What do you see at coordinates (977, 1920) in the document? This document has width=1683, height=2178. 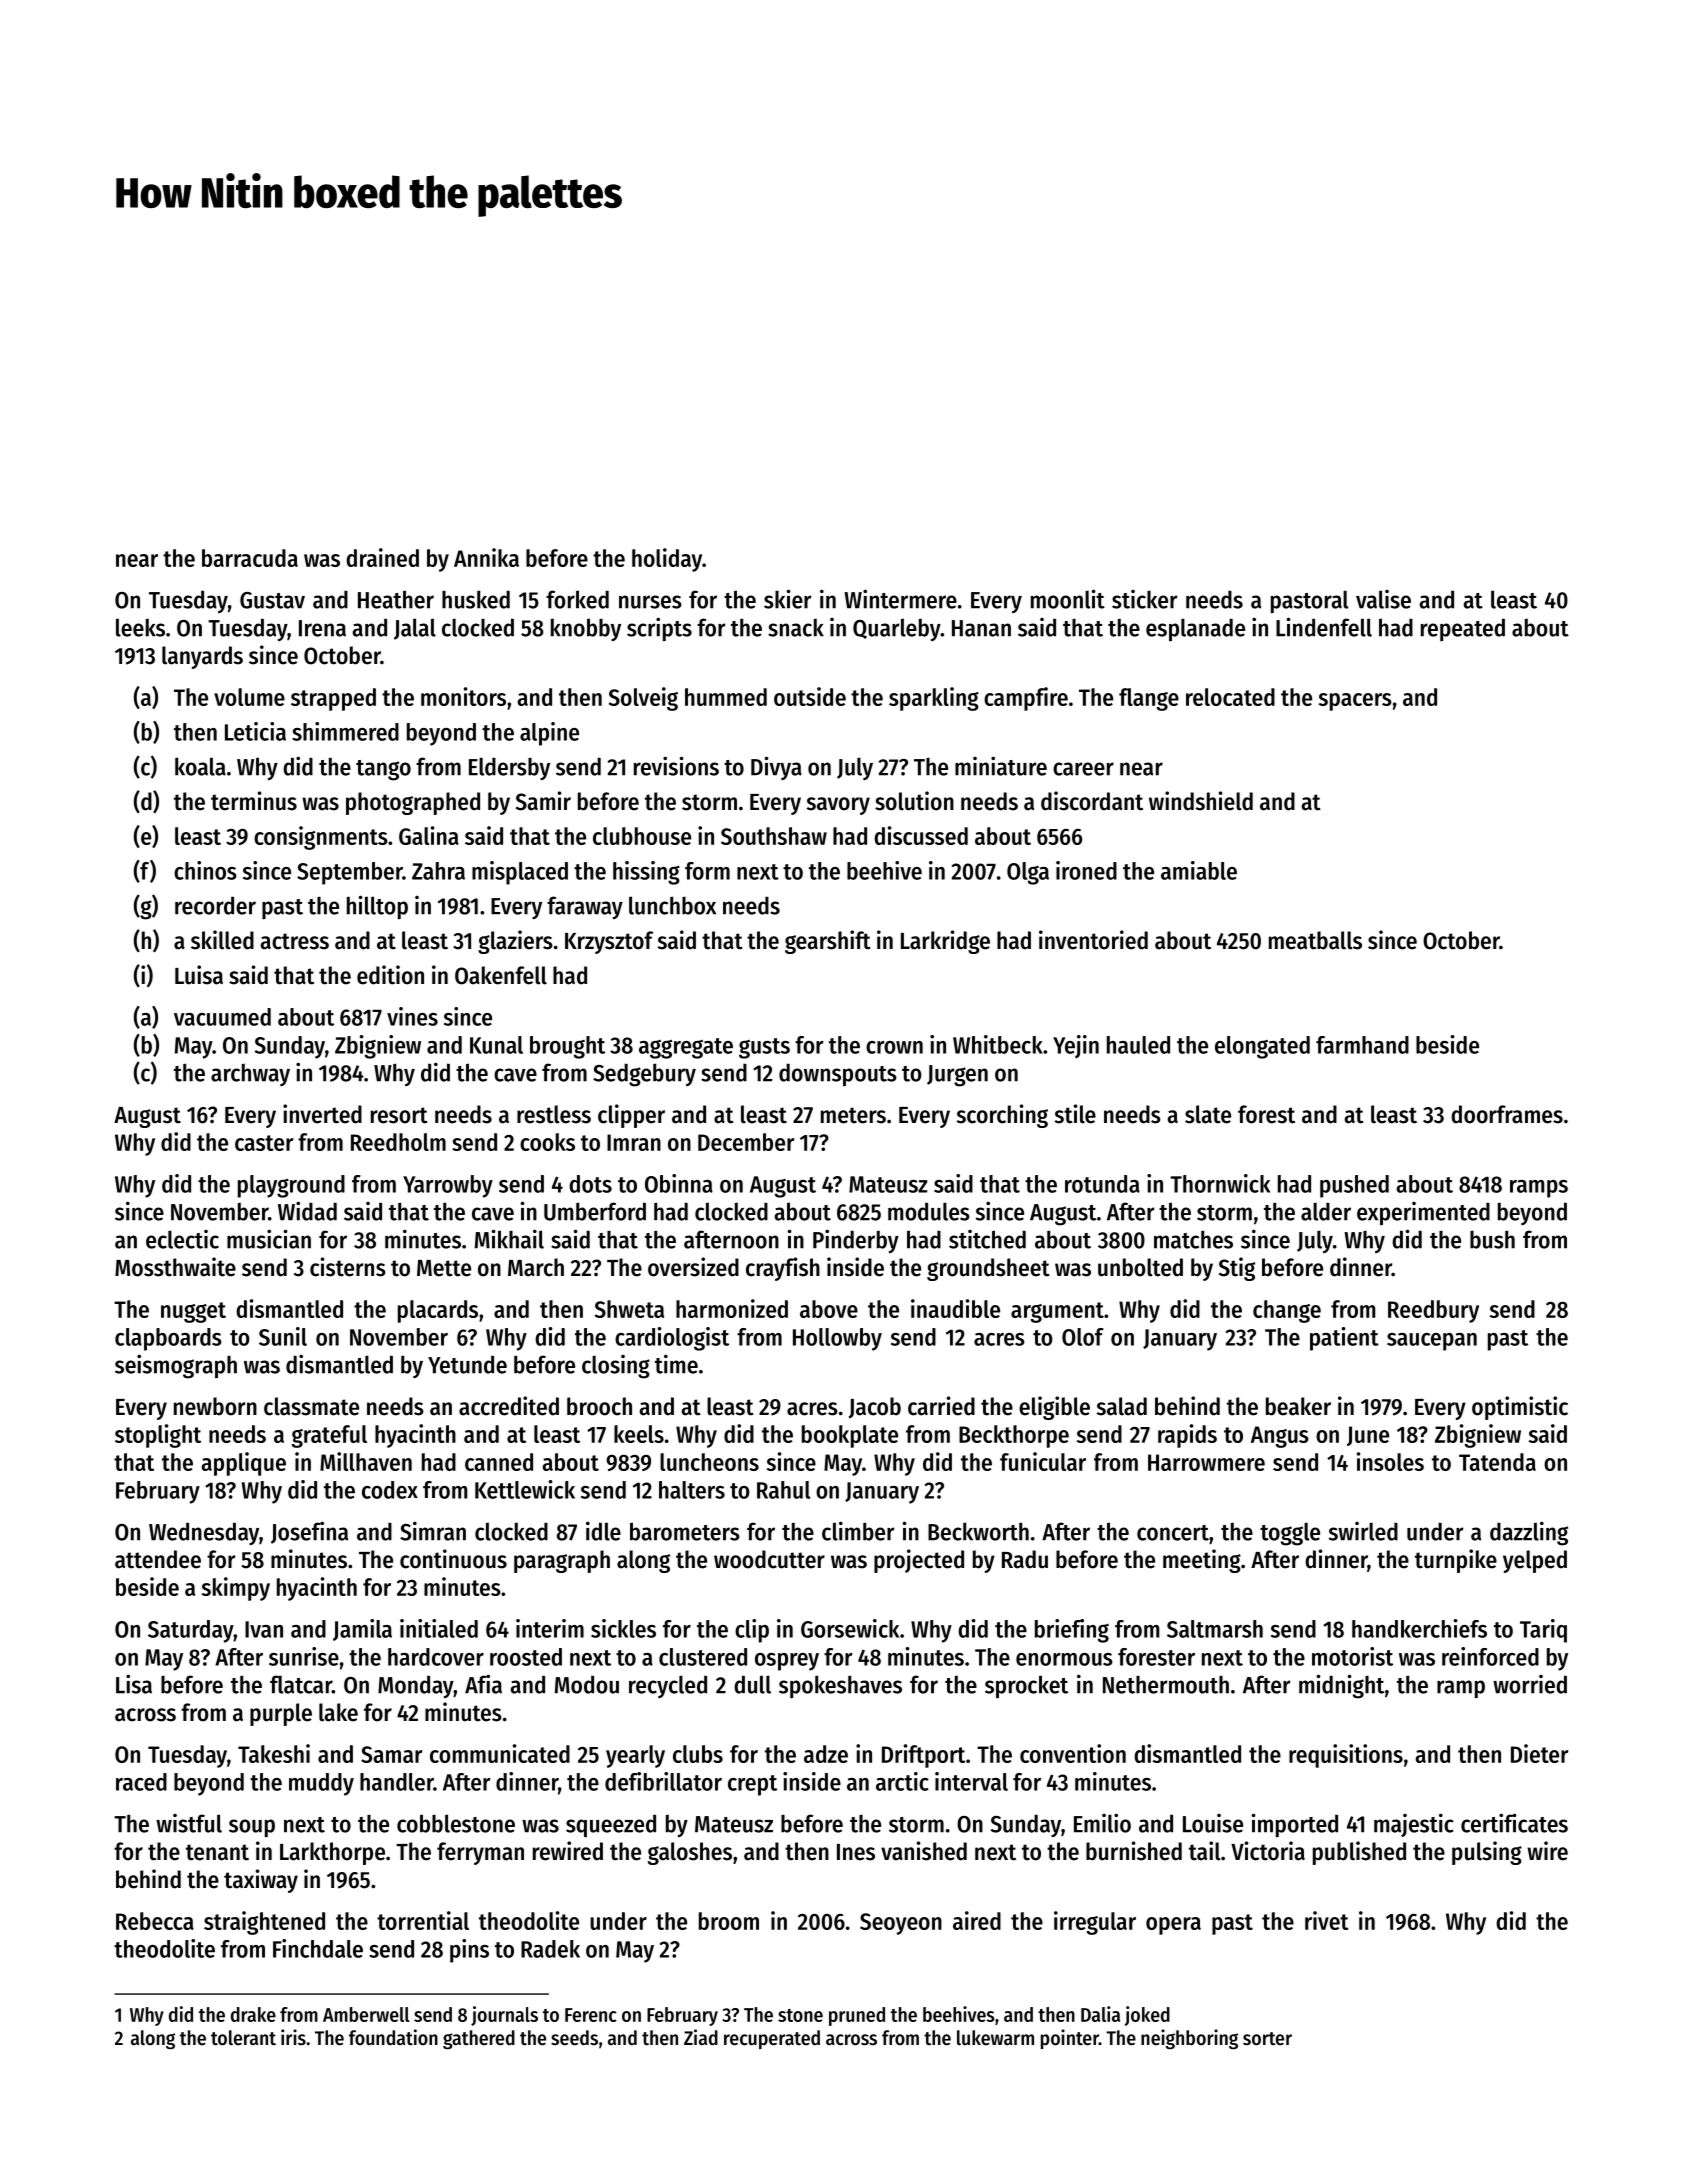 I see `aired` at bounding box center [977, 1920].
